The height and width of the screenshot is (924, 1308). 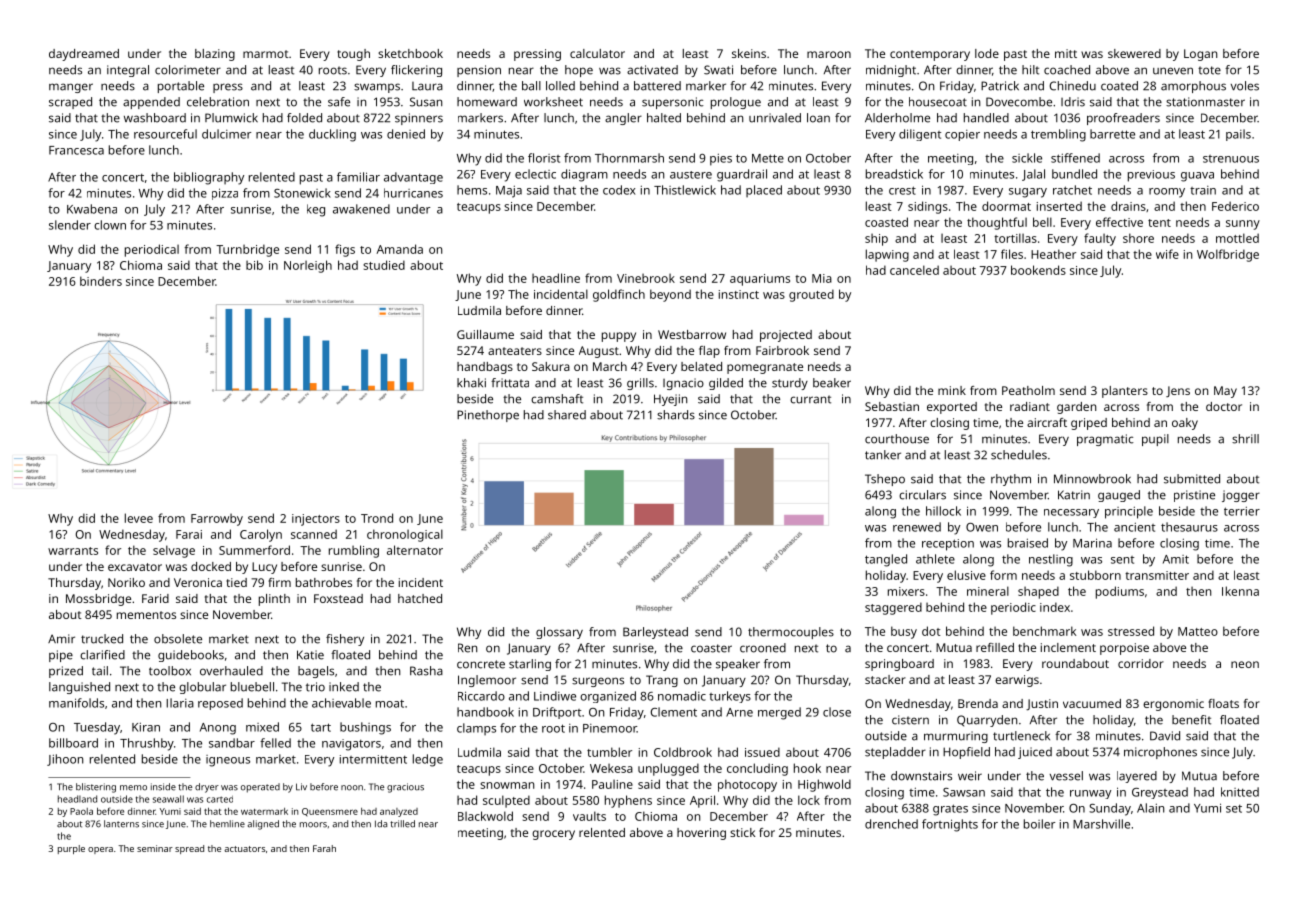 What do you see at coordinates (930, 55) in the screenshot?
I see `contemporary` at bounding box center [930, 55].
